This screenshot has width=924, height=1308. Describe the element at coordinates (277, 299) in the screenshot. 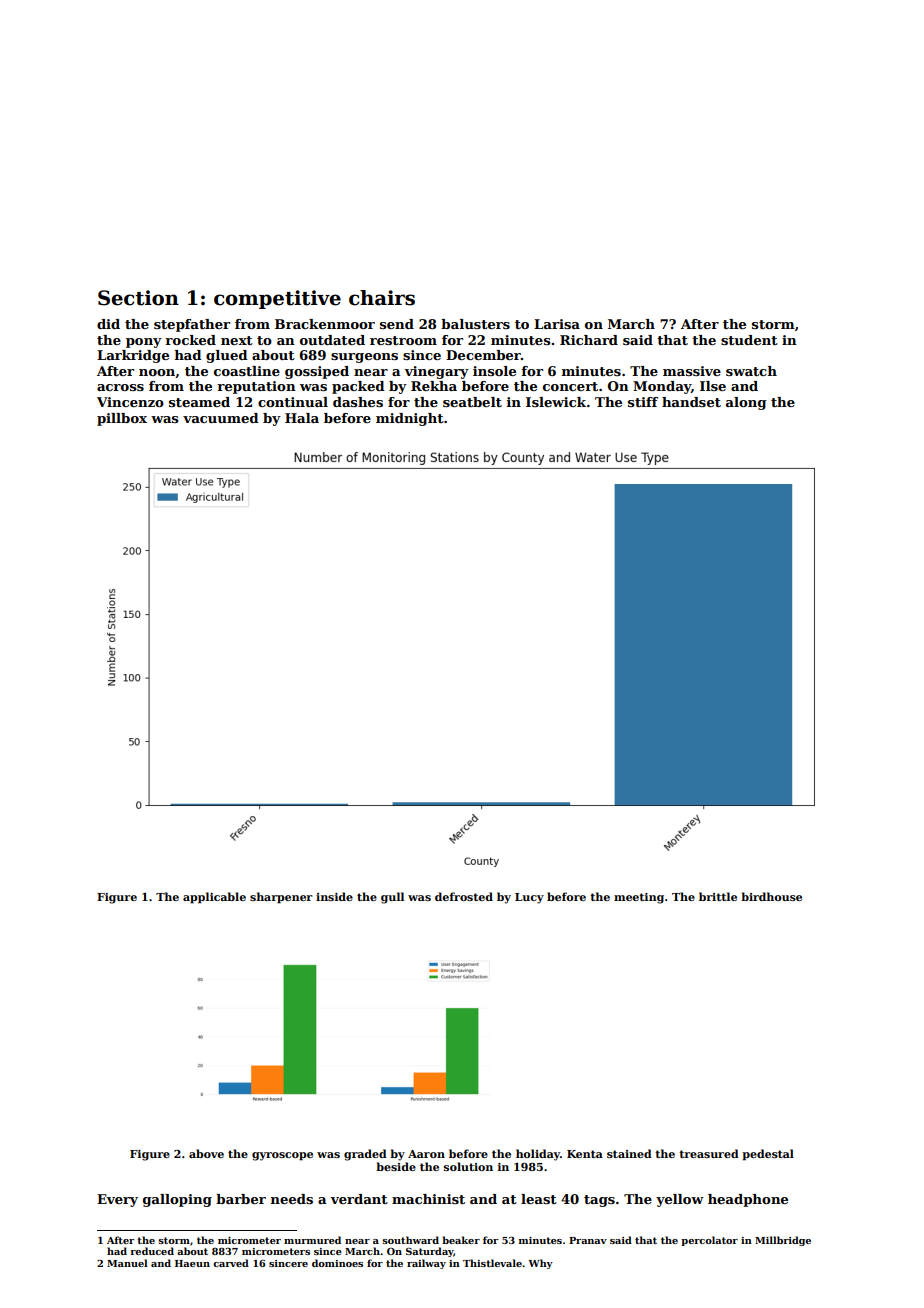

I see `competitive` at that location.
